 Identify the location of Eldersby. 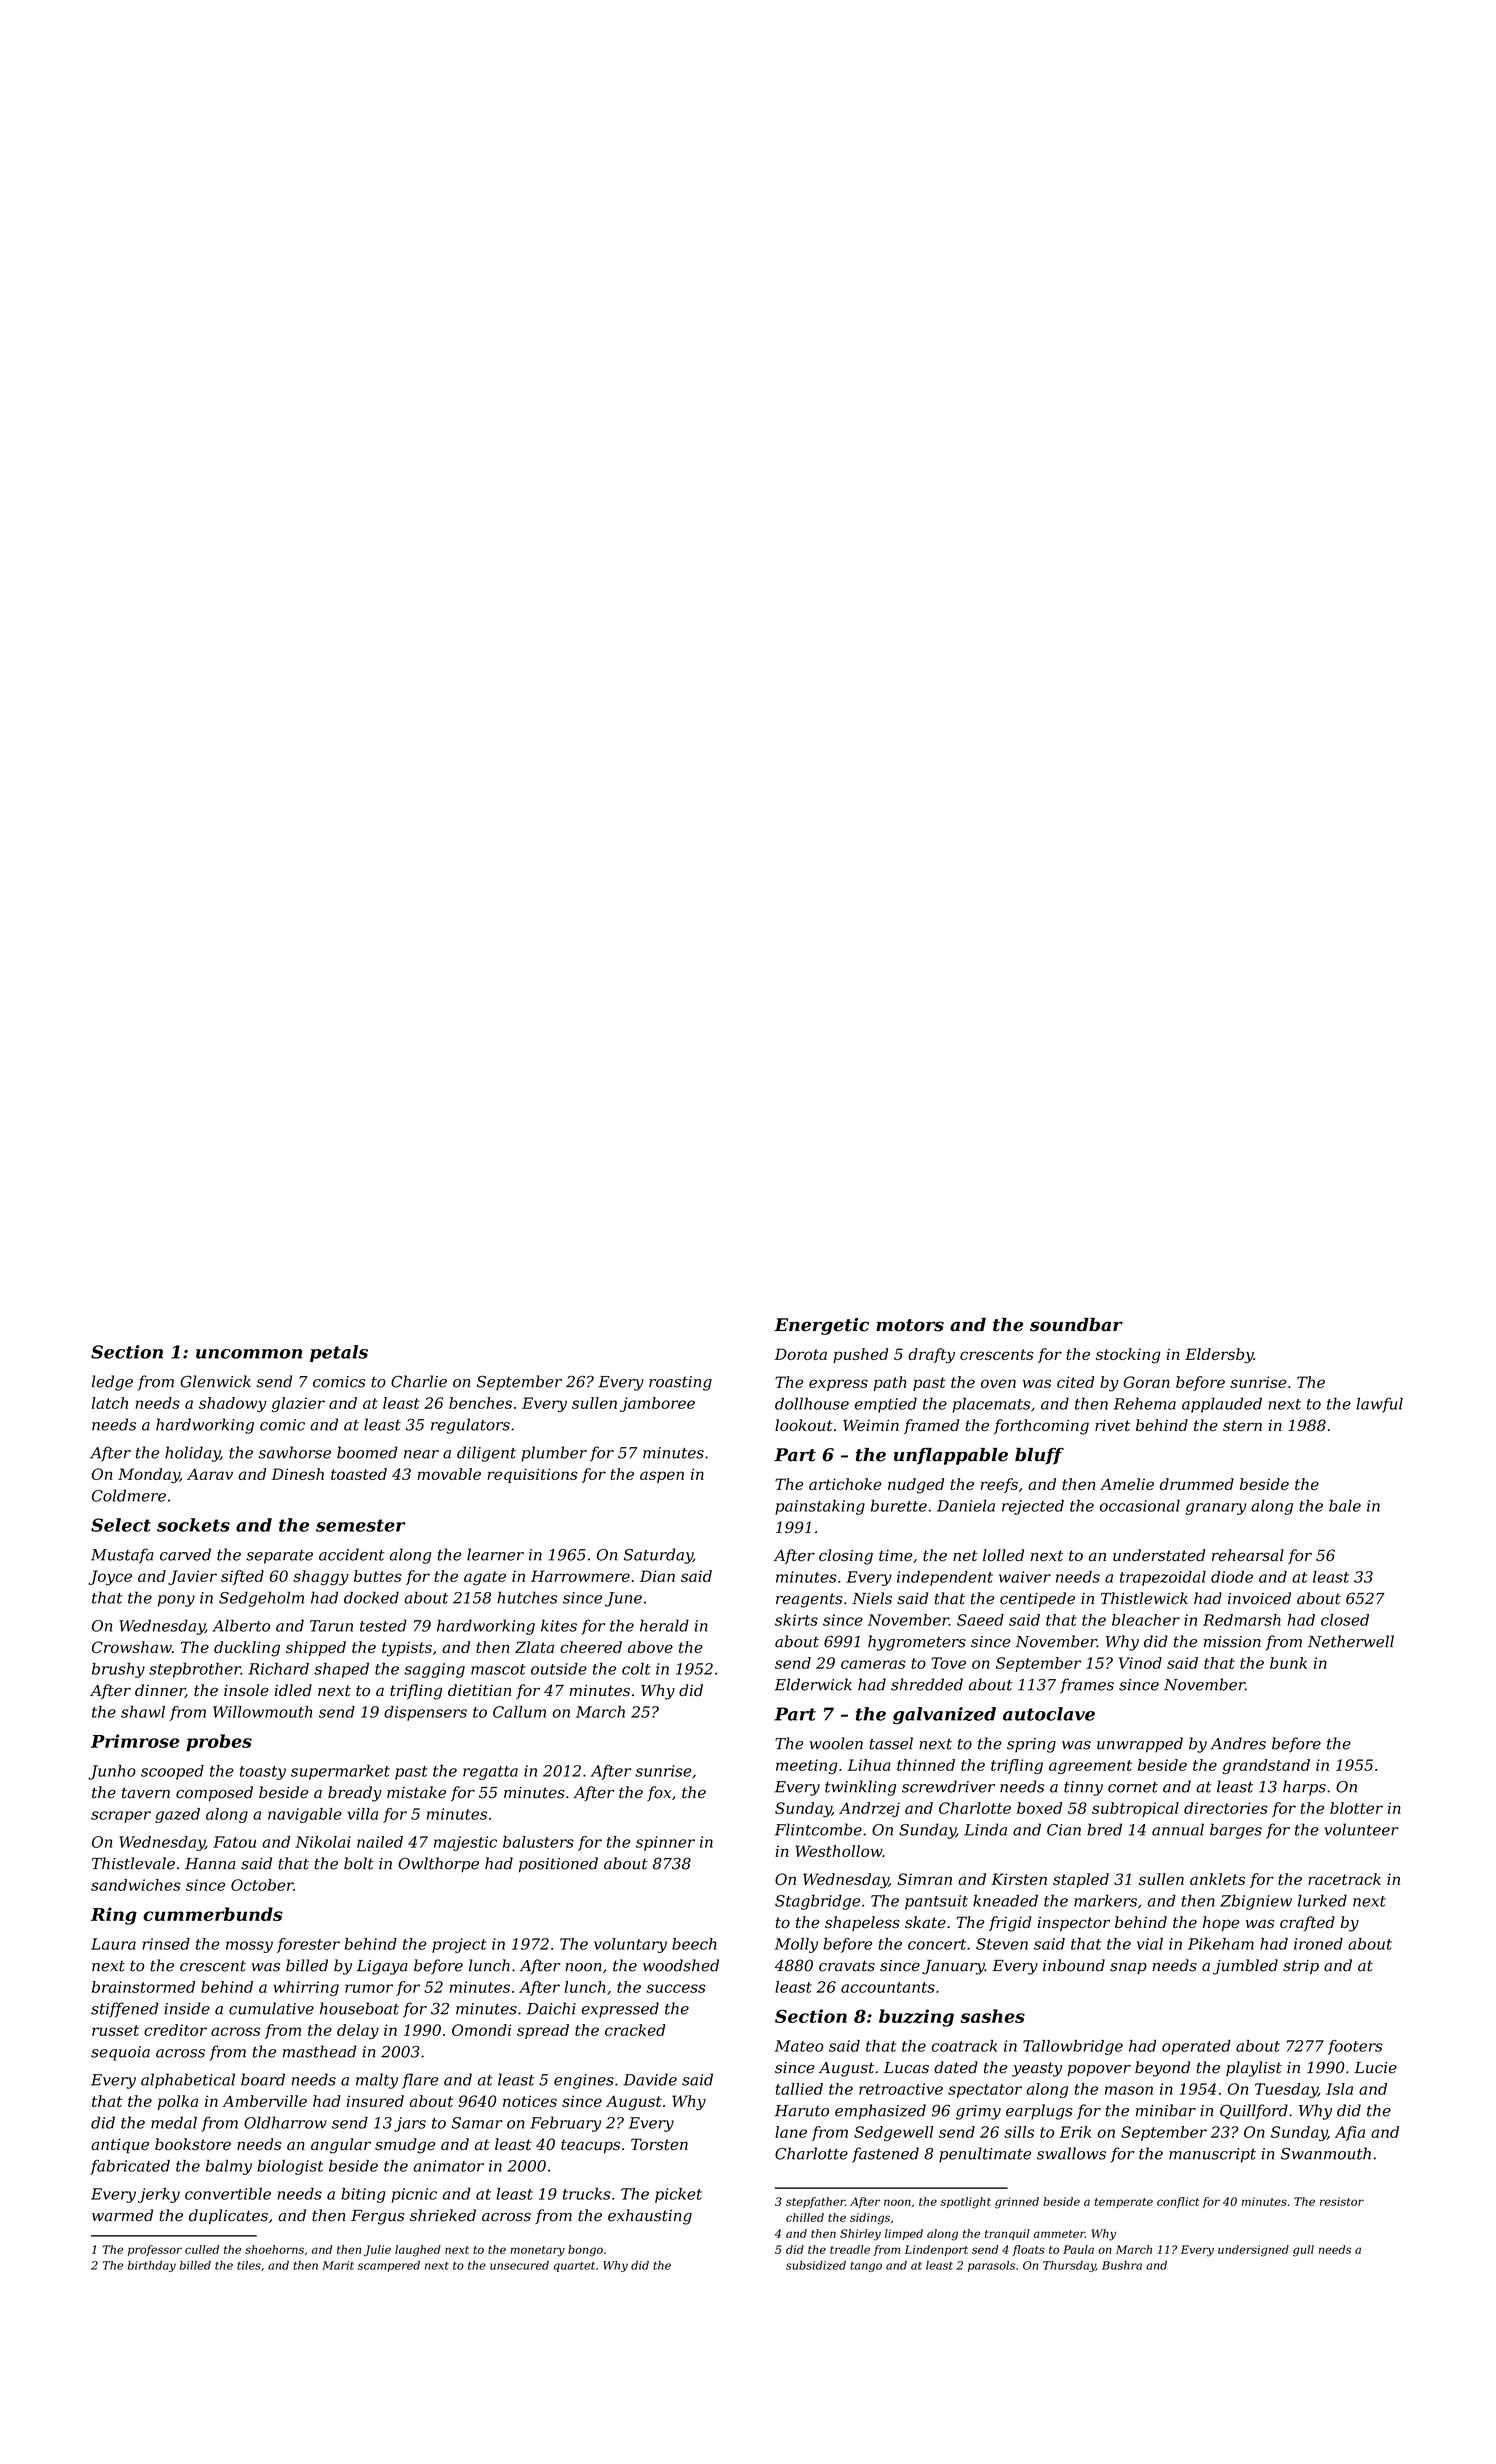
(1219, 1356).
